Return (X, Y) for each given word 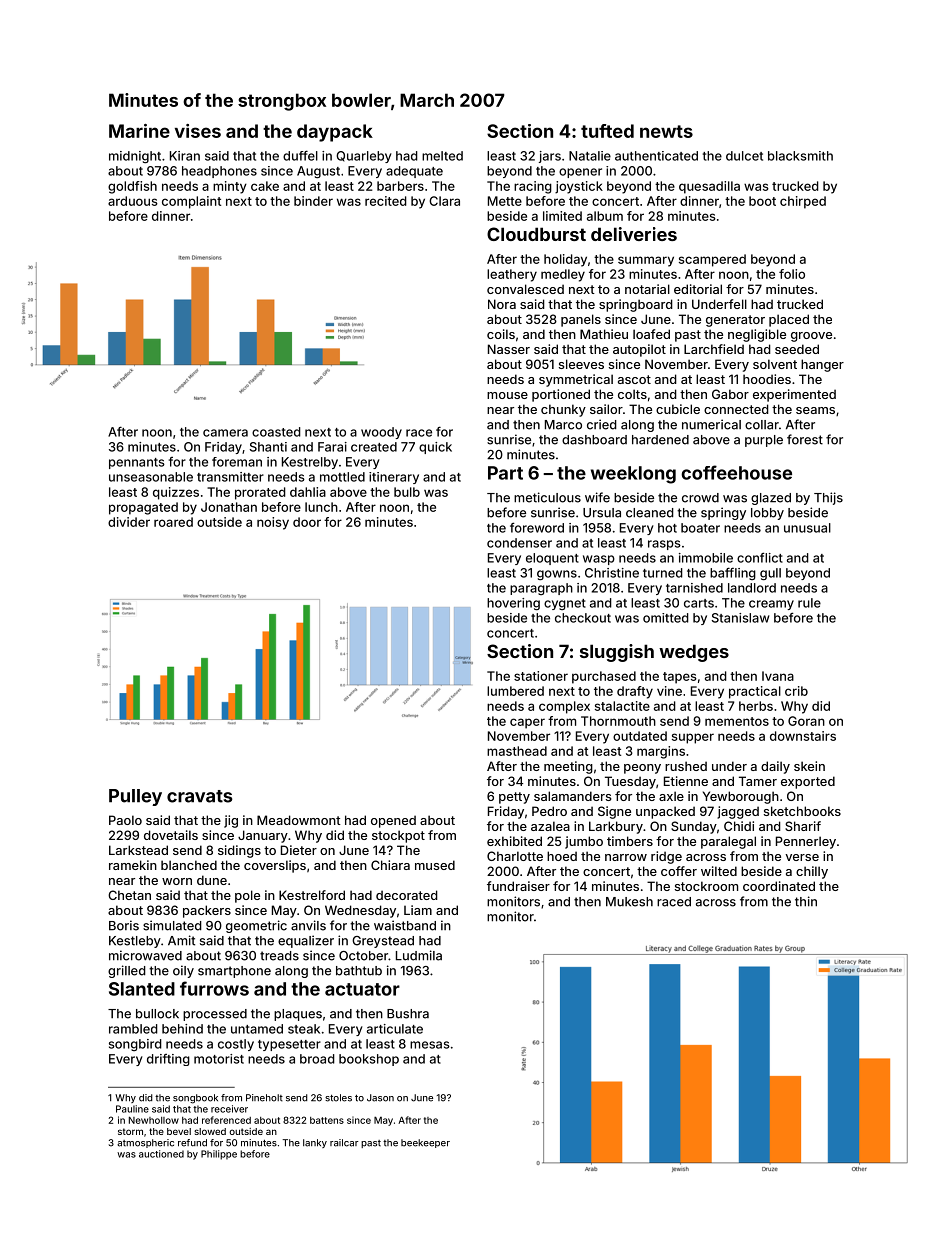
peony (642, 769)
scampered (712, 260)
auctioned (161, 1154)
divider (129, 522)
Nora (502, 304)
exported (808, 782)
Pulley (135, 797)
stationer (541, 676)
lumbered (515, 691)
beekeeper (425, 1143)
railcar (344, 1143)
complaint (191, 202)
